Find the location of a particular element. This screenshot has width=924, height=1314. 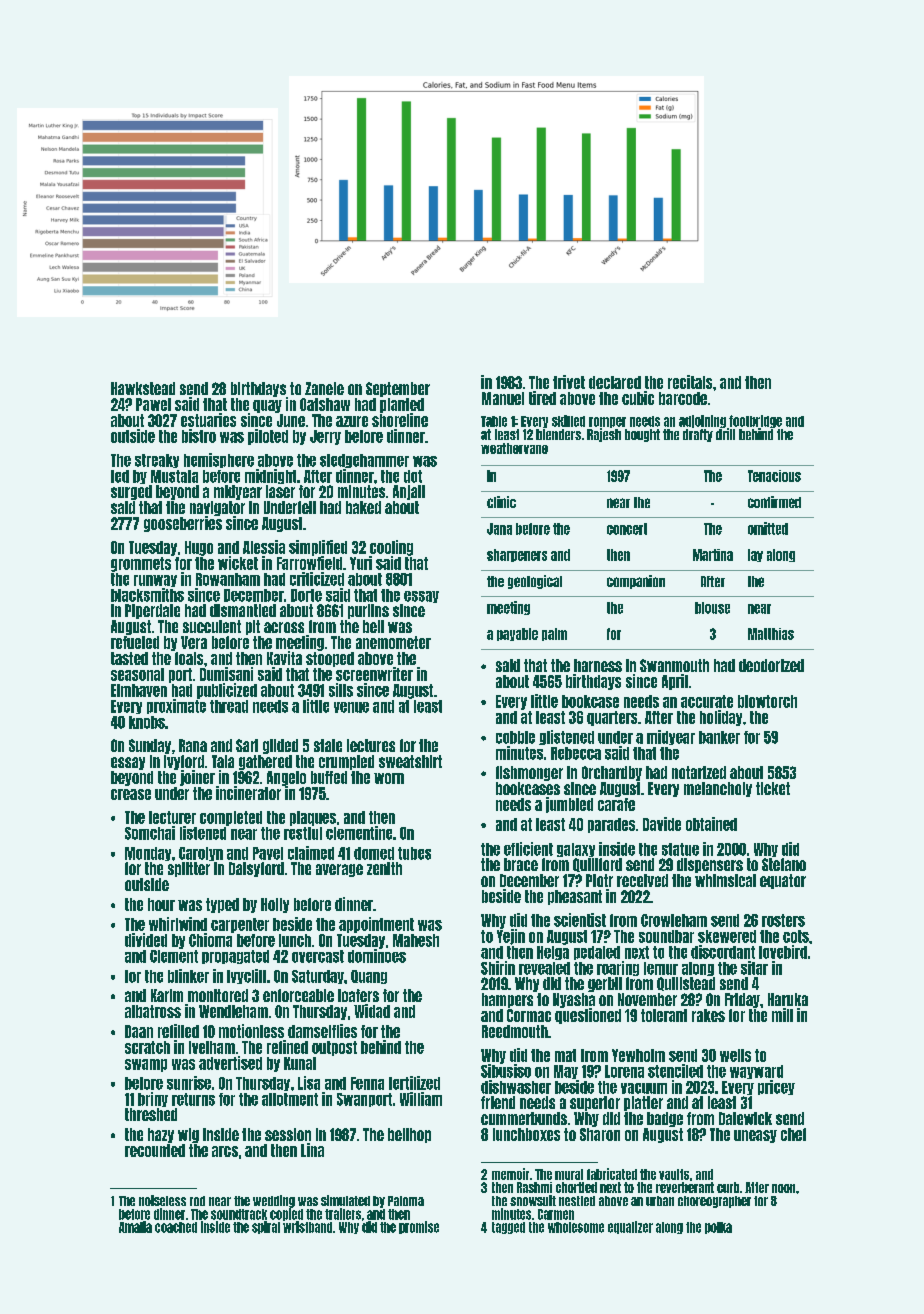

spiral is located at coordinates (266, 1227).
